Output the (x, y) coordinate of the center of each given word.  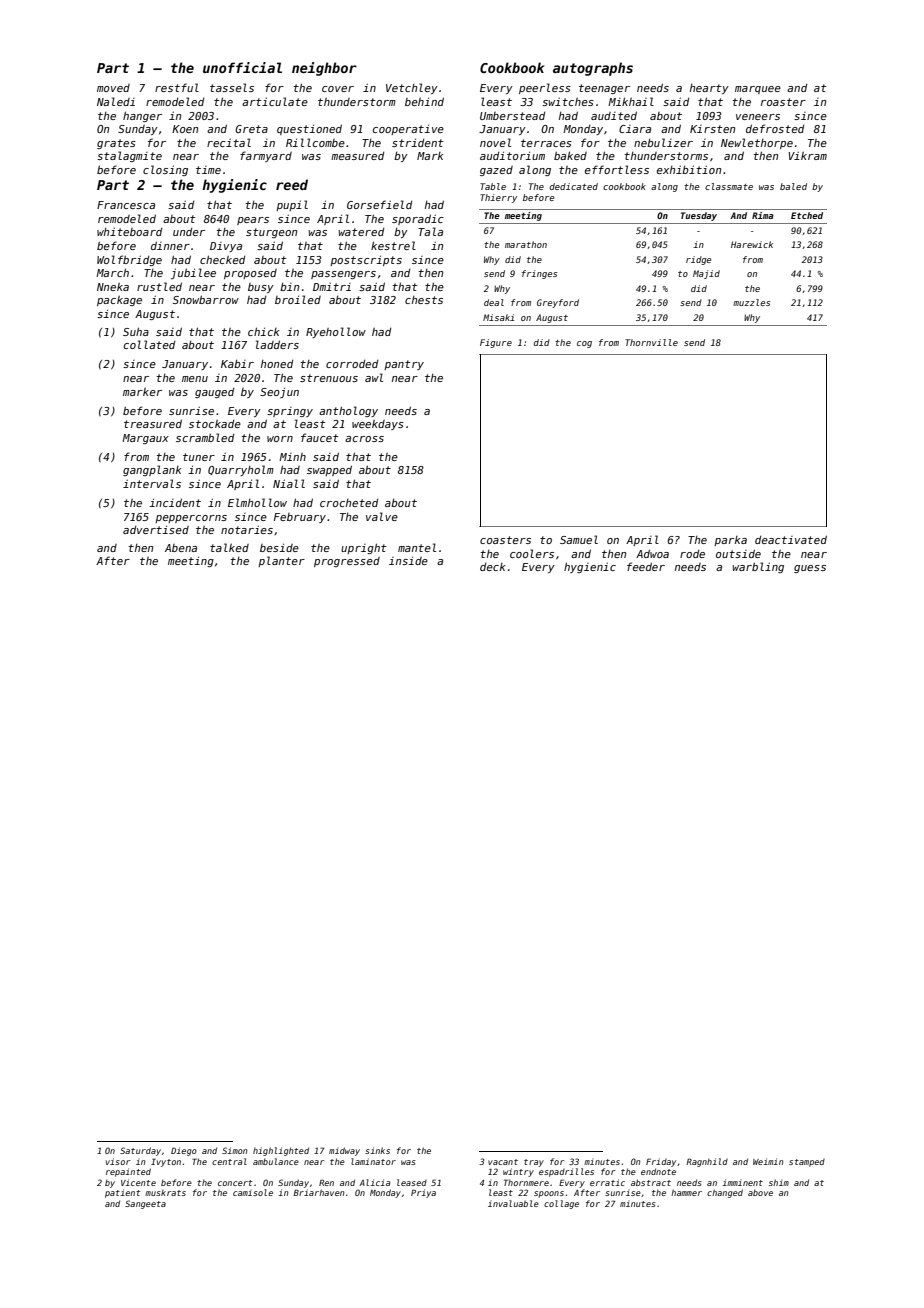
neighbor (324, 69)
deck (493, 567)
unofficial (242, 67)
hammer (686, 1192)
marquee (758, 90)
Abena (181, 548)
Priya (423, 1193)
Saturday (140, 1151)
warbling (758, 567)
